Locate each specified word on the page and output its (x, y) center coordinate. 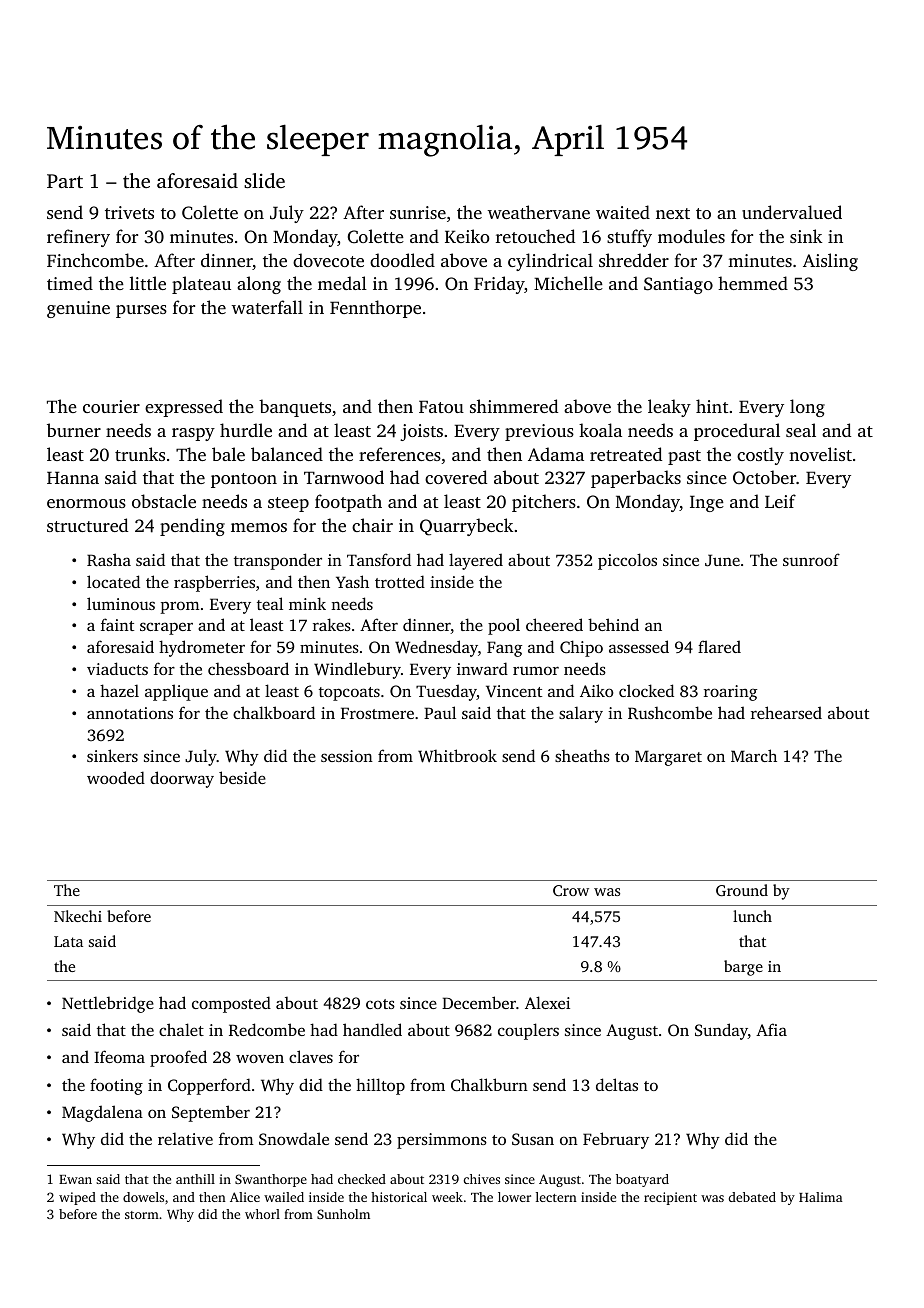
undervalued (792, 212)
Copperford (209, 1086)
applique (176, 692)
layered (476, 561)
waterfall (267, 307)
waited (623, 212)
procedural (737, 432)
